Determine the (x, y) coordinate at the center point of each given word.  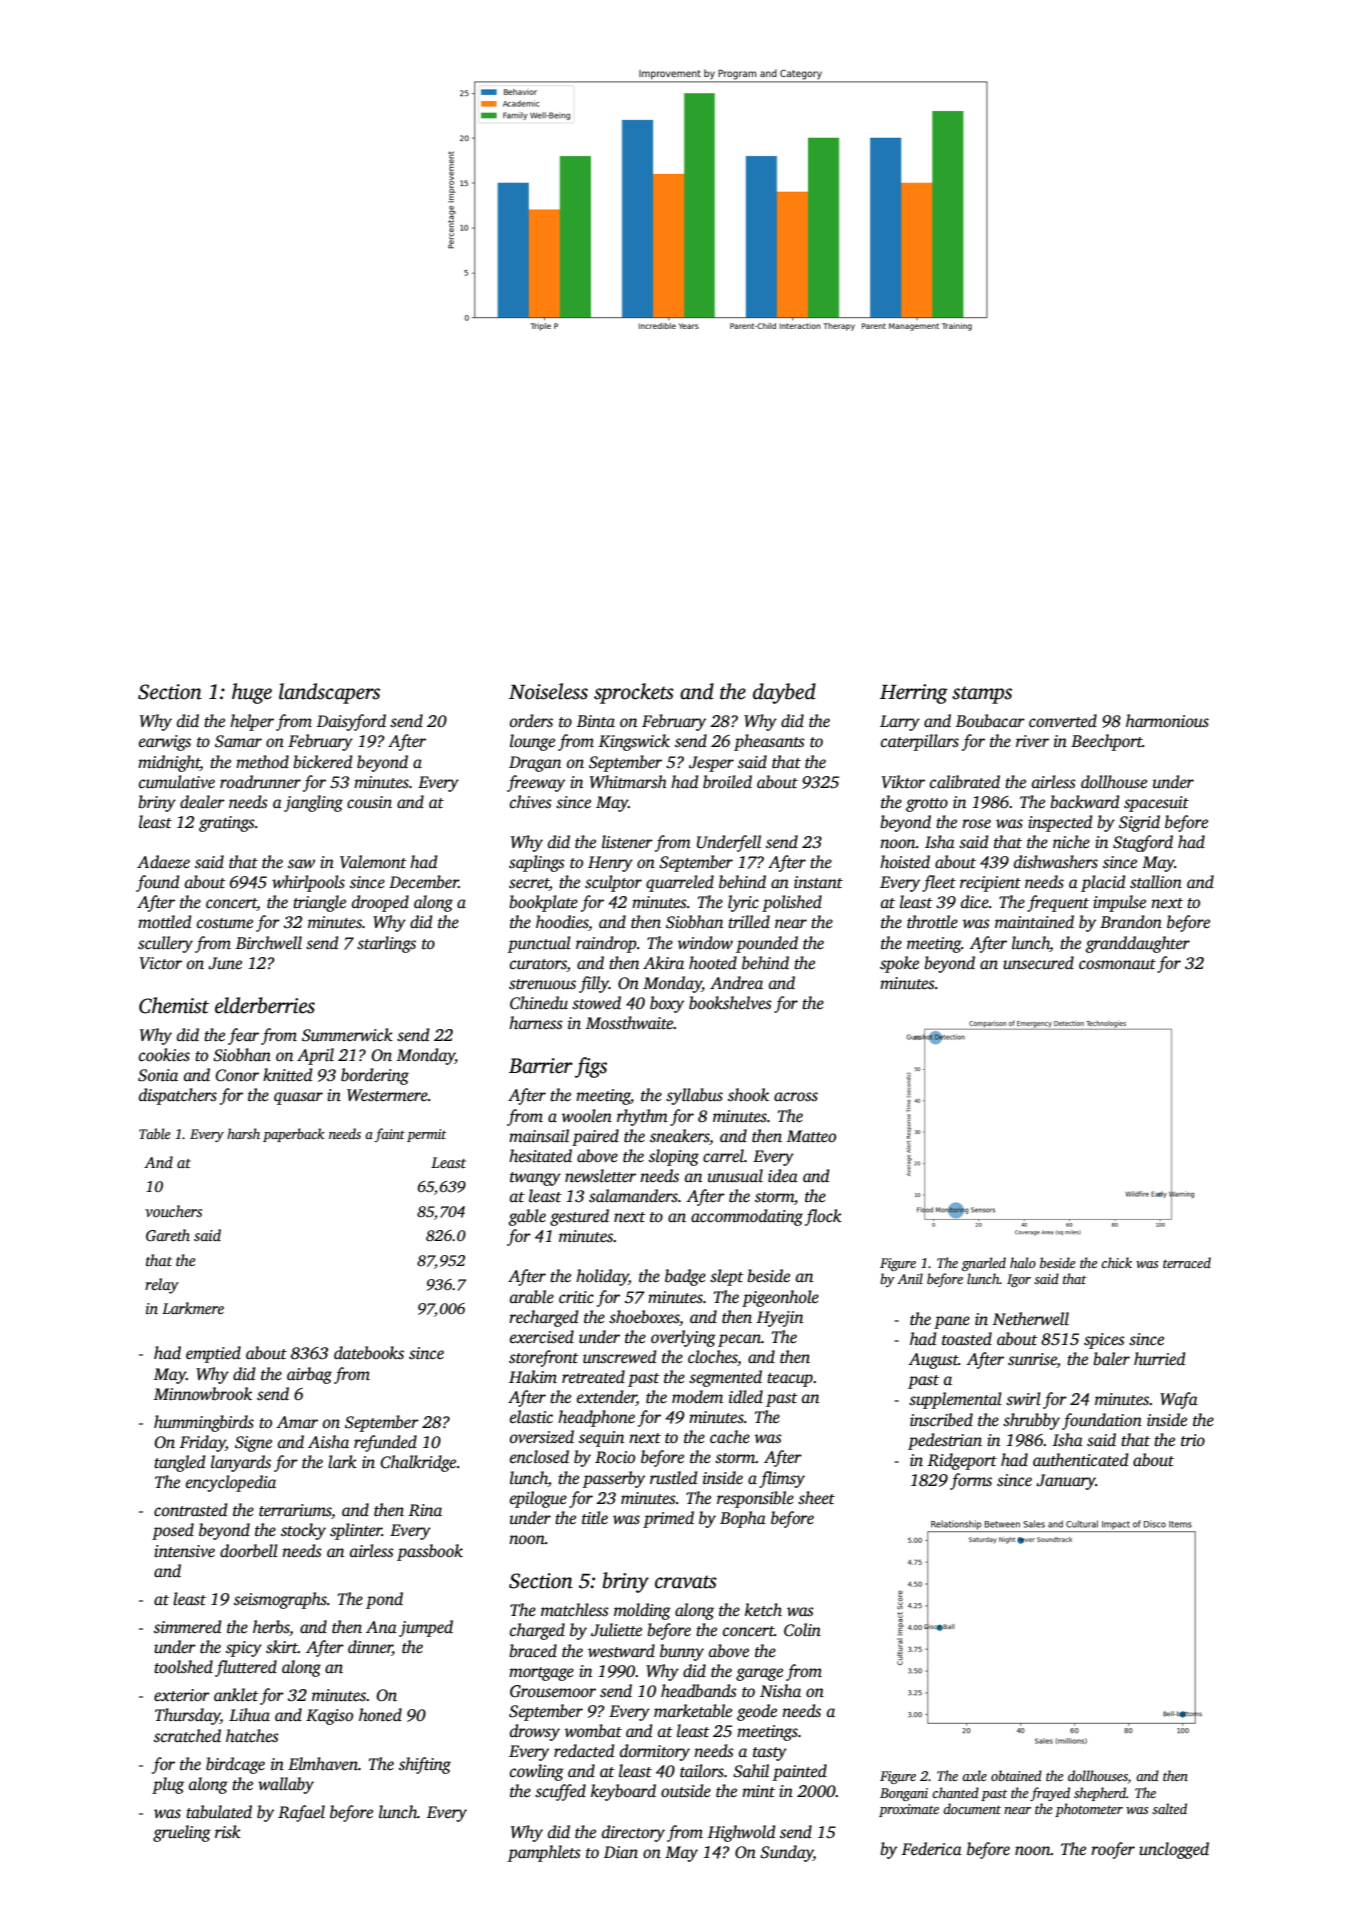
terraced (1187, 1262)
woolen (587, 1116)
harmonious (1167, 721)
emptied (213, 1354)
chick (1116, 1262)
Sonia (158, 1075)
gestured (579, 1217)
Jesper (711, 764)
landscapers (329, 693)
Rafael (301, 1813)
